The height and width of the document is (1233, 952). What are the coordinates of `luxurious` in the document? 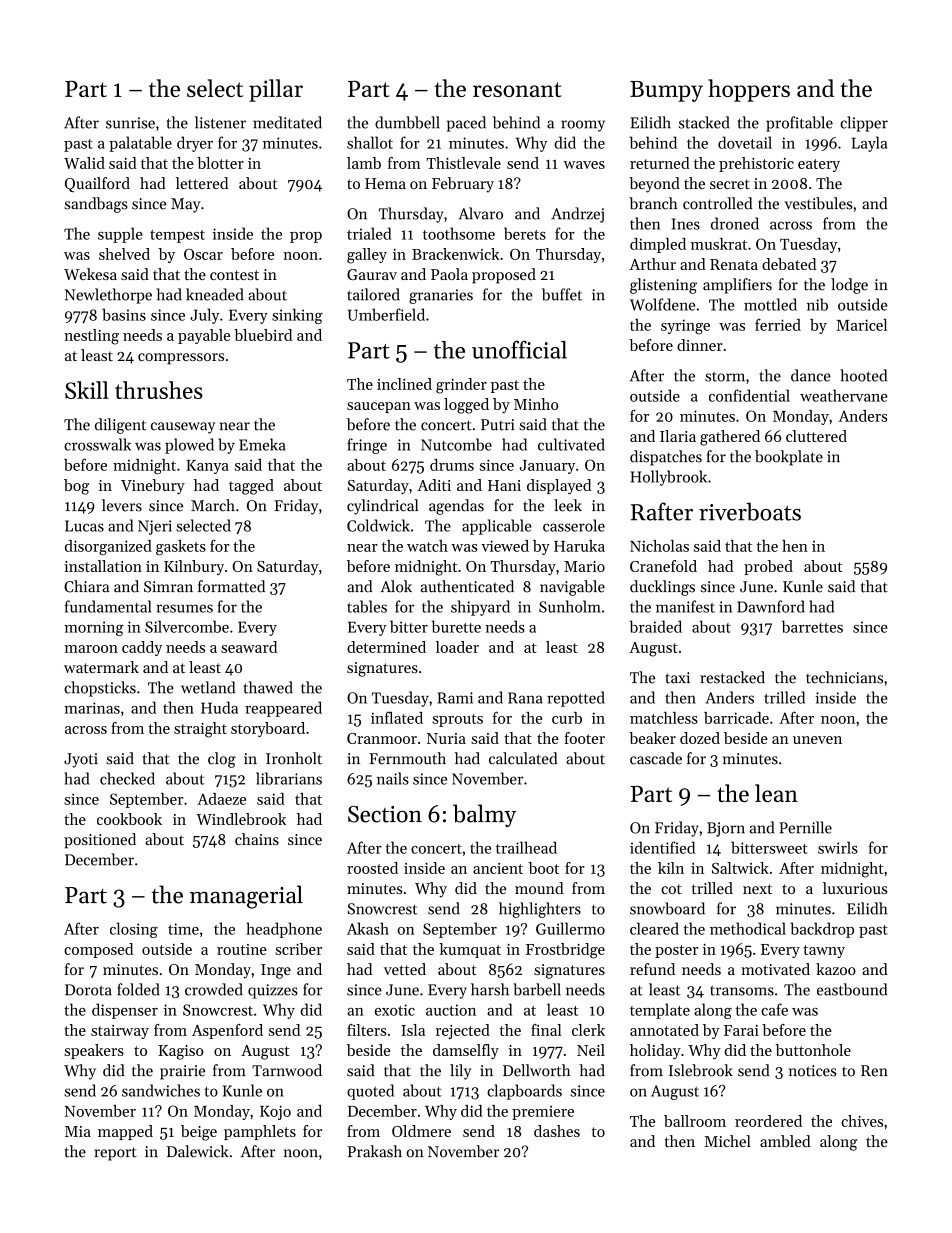 It's located at (855, 888).
